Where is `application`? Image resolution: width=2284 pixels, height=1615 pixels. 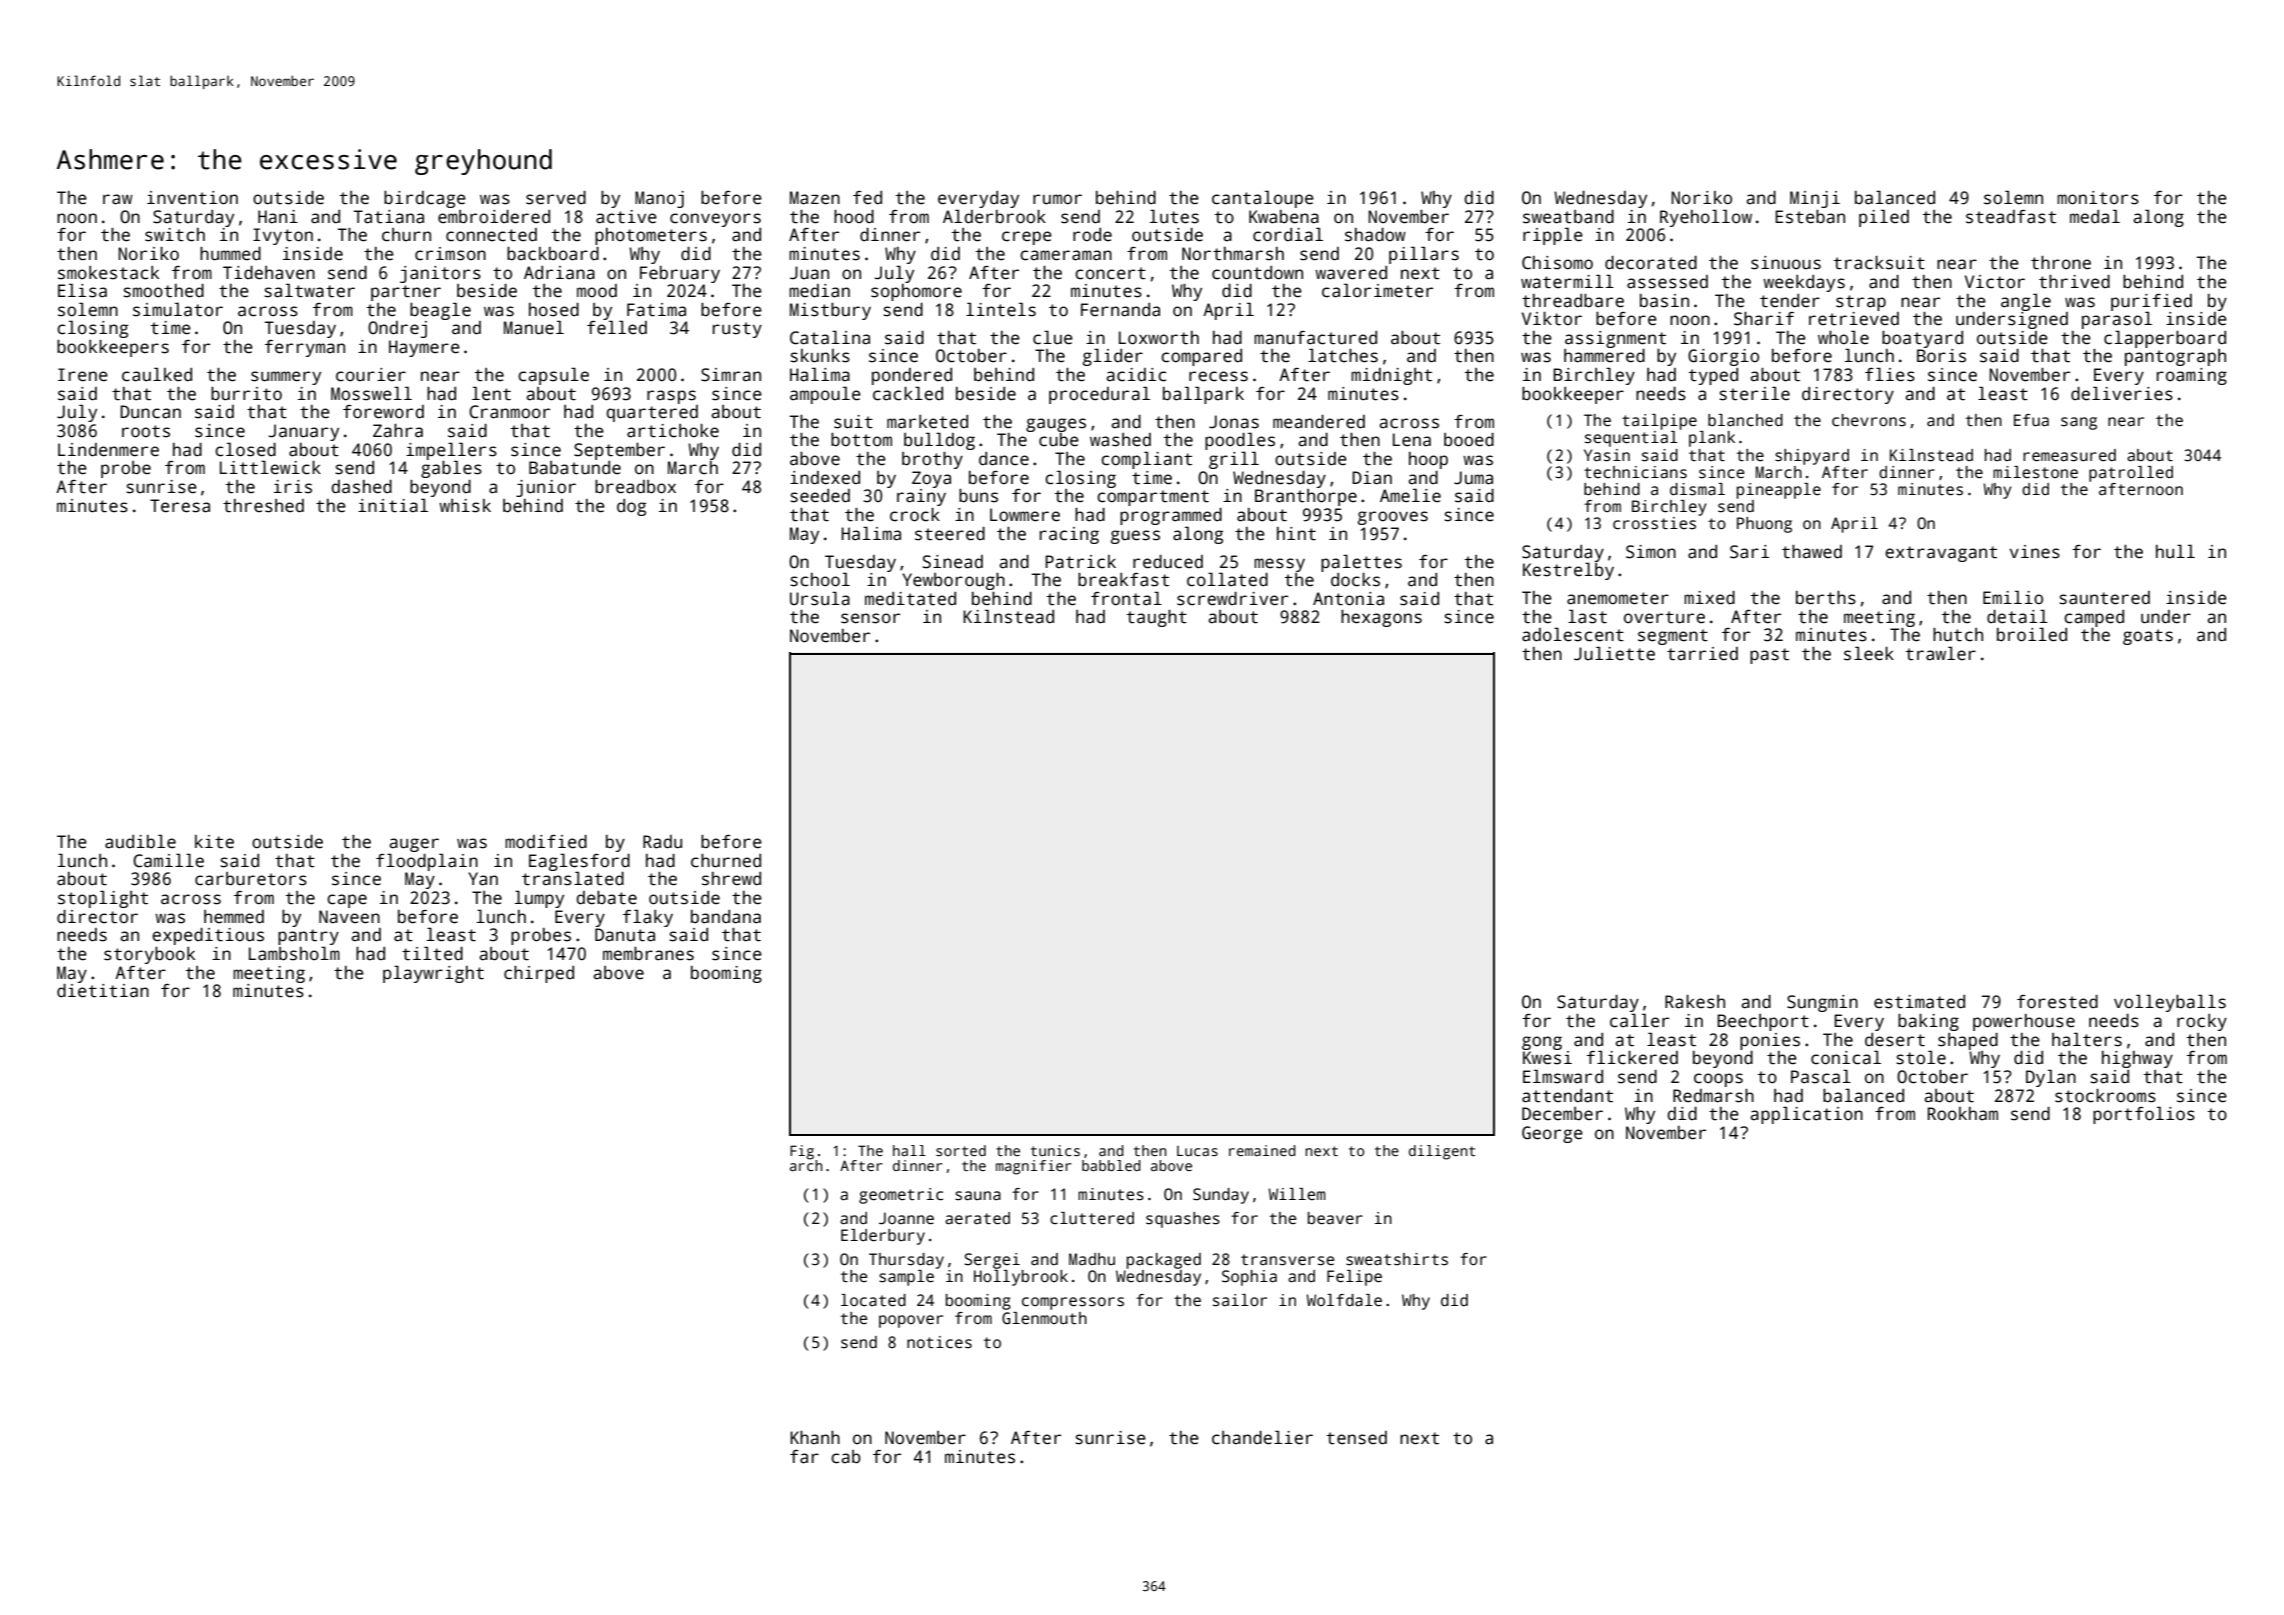
application is located at coordinates (1806, 1115).
